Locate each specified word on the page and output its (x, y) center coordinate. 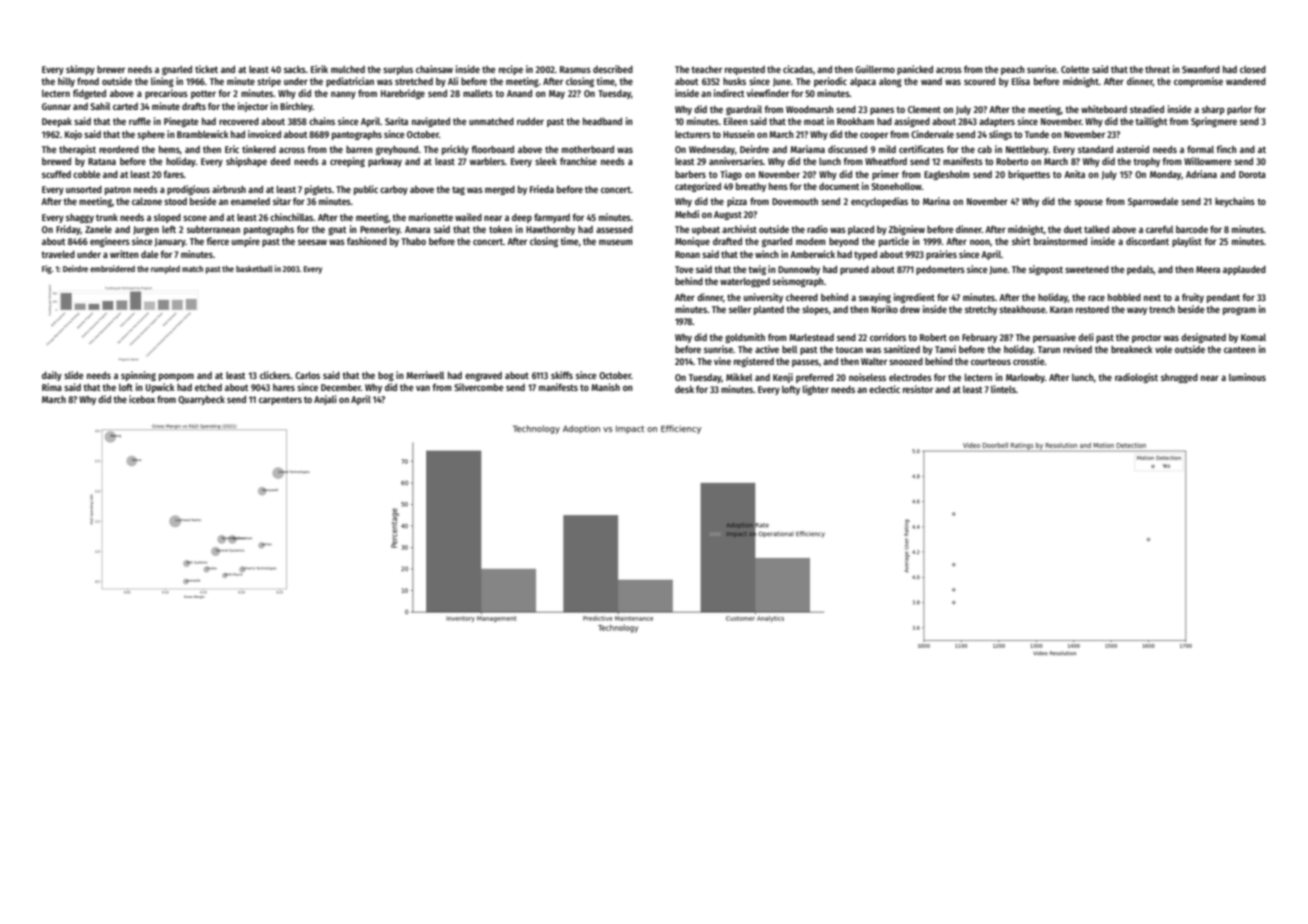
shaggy (80, 218)
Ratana (102, 161)
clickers (275, 375)
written (124, 254)
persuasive (1054, 338)
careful (1159, 229)
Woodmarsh (810, 109)
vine (722, 361)
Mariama (807, 149)
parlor (1239, 110)
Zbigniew (907, 230)
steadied (1147, 109)
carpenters (280, 400)
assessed (614, 229)
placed (861, 230)
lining (162, 82)
